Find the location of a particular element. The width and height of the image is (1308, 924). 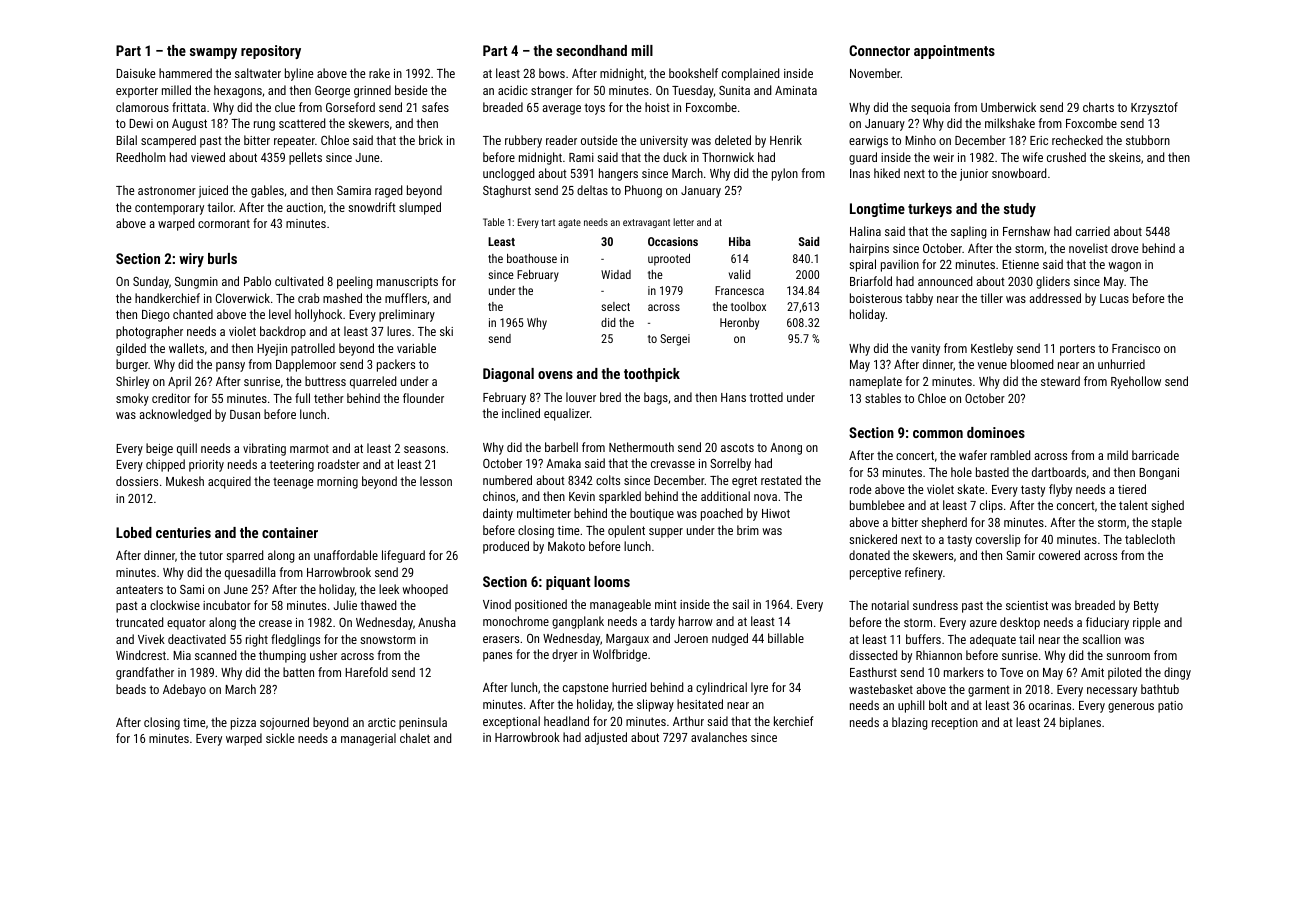

gangplank is located at coordinates (578, 622).
